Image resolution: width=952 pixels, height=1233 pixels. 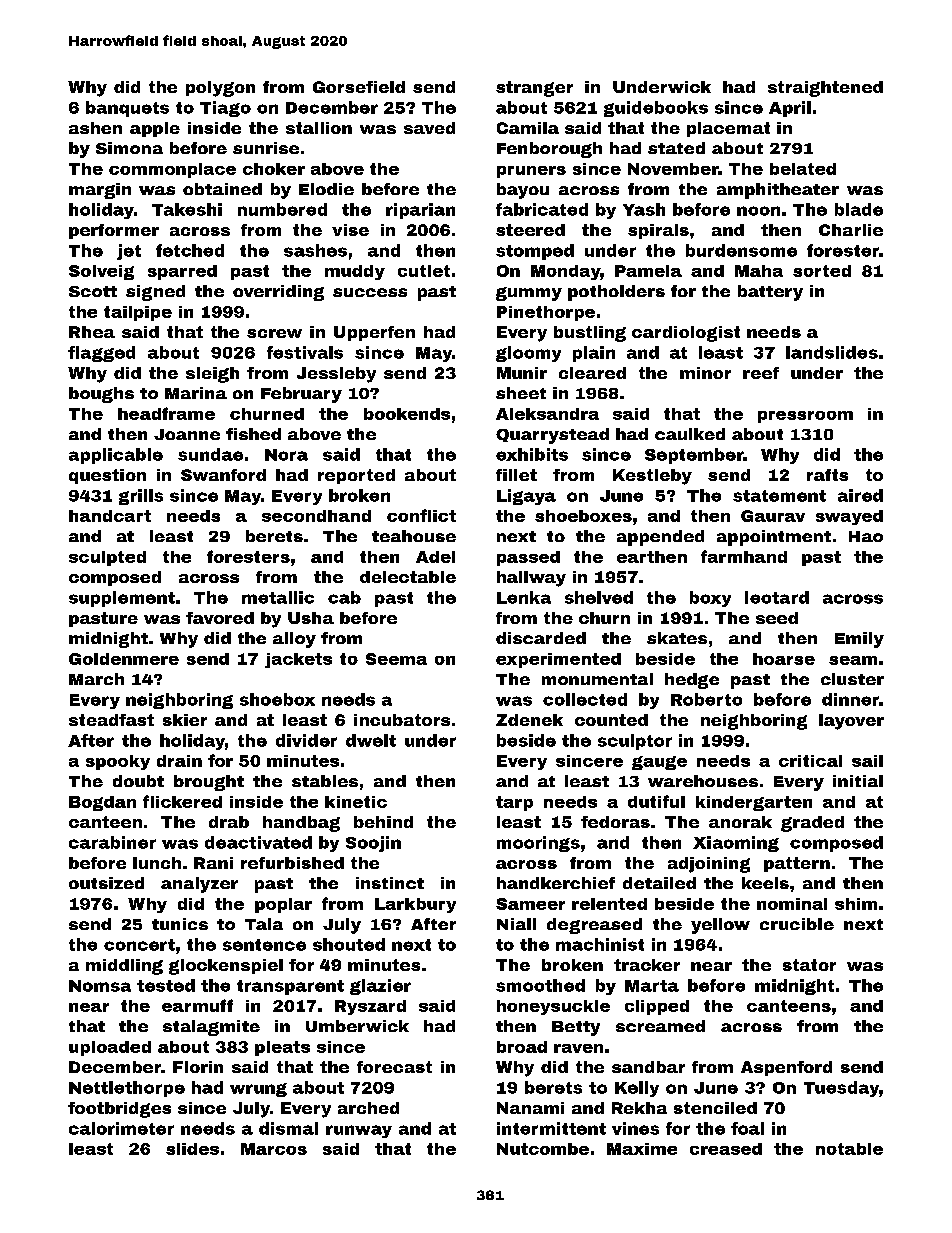 What do you see at coordinates (121, 1128) in the screenshot?
I see `calorimeter` at bounding box center [121, 1128].
